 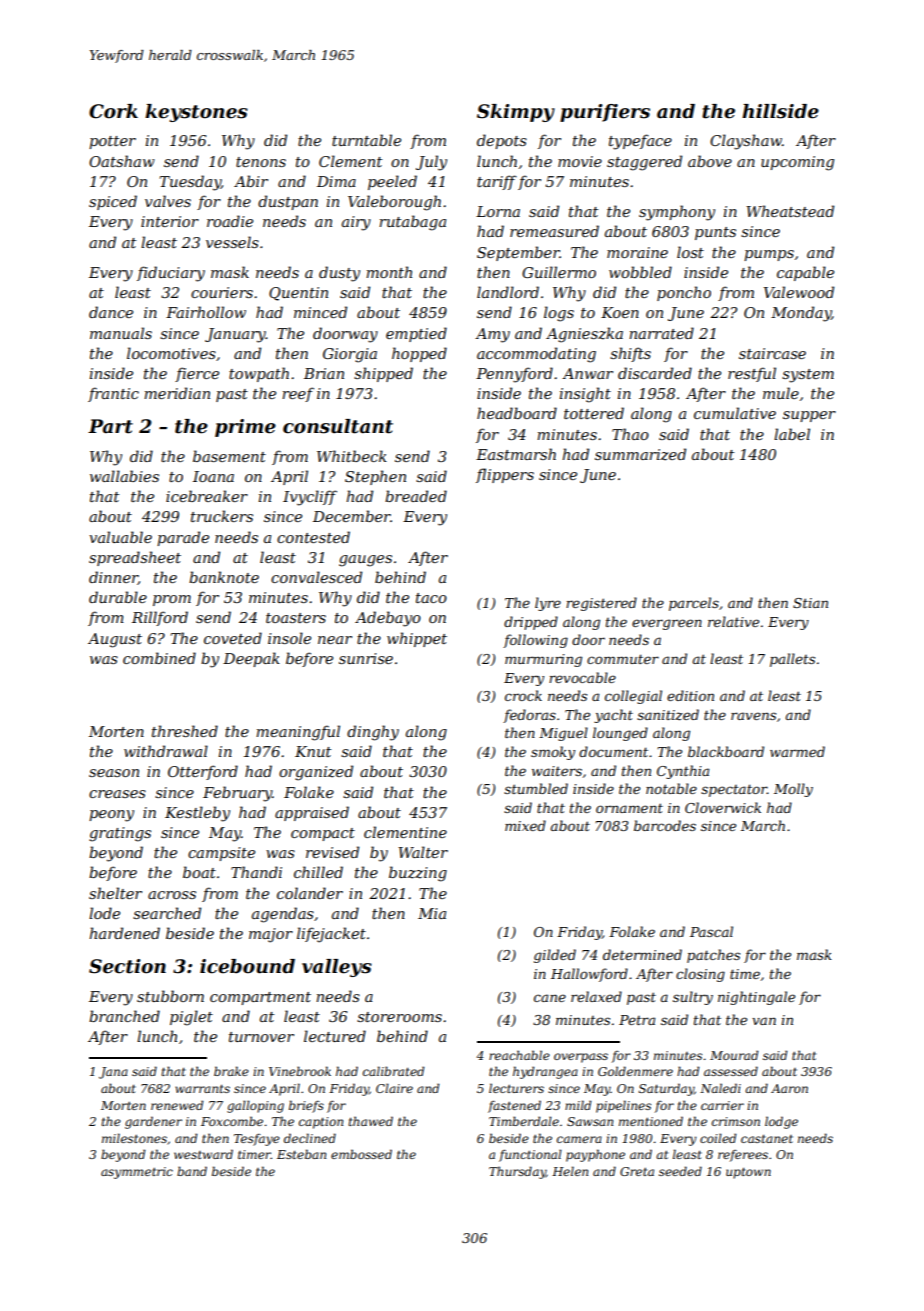 I want to click on Quentin, so click(x=298, y=294).
